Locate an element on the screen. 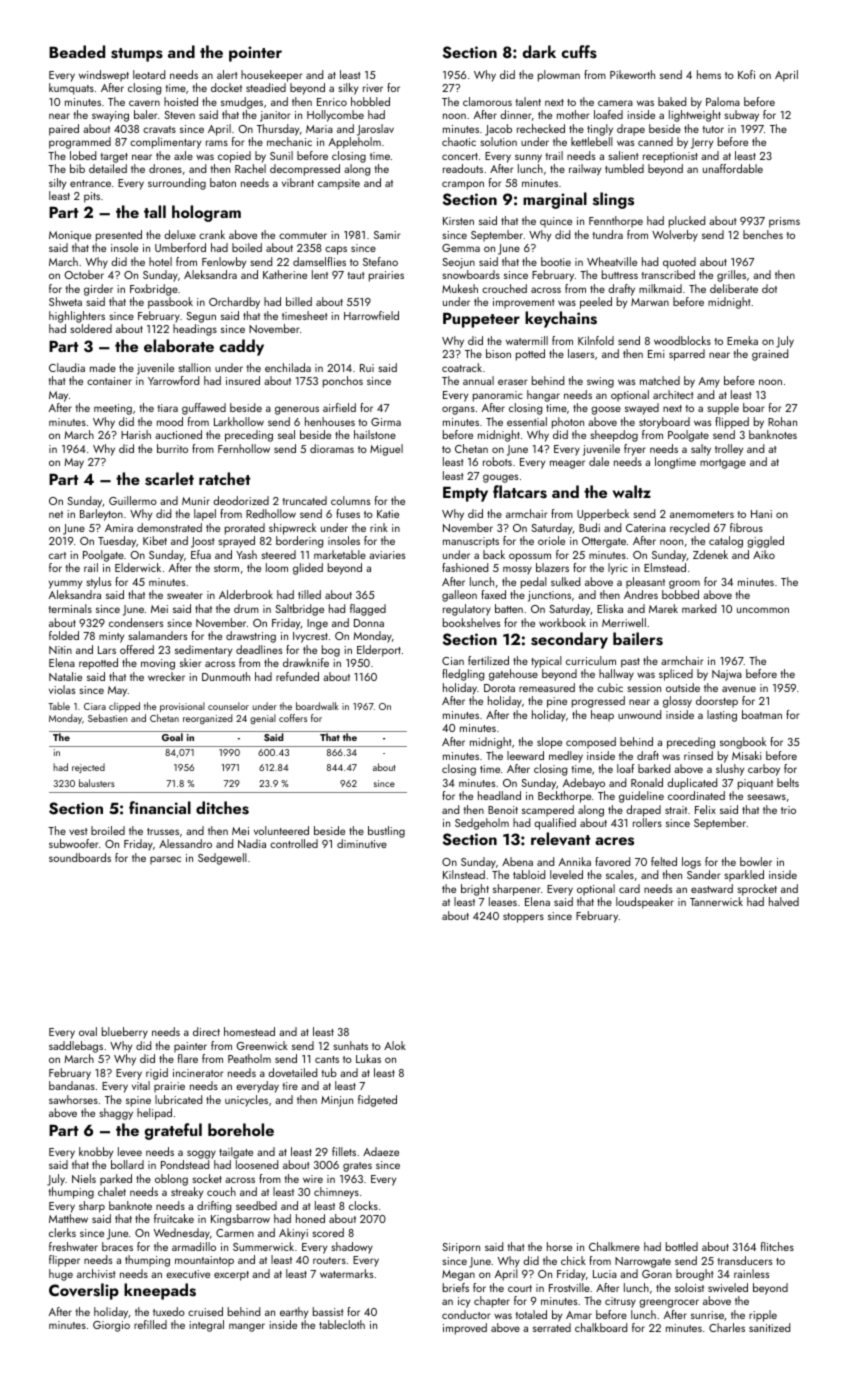 The height and width of the screenshot is (1400, 849). refilled is located at coordinates (150, 1324).
